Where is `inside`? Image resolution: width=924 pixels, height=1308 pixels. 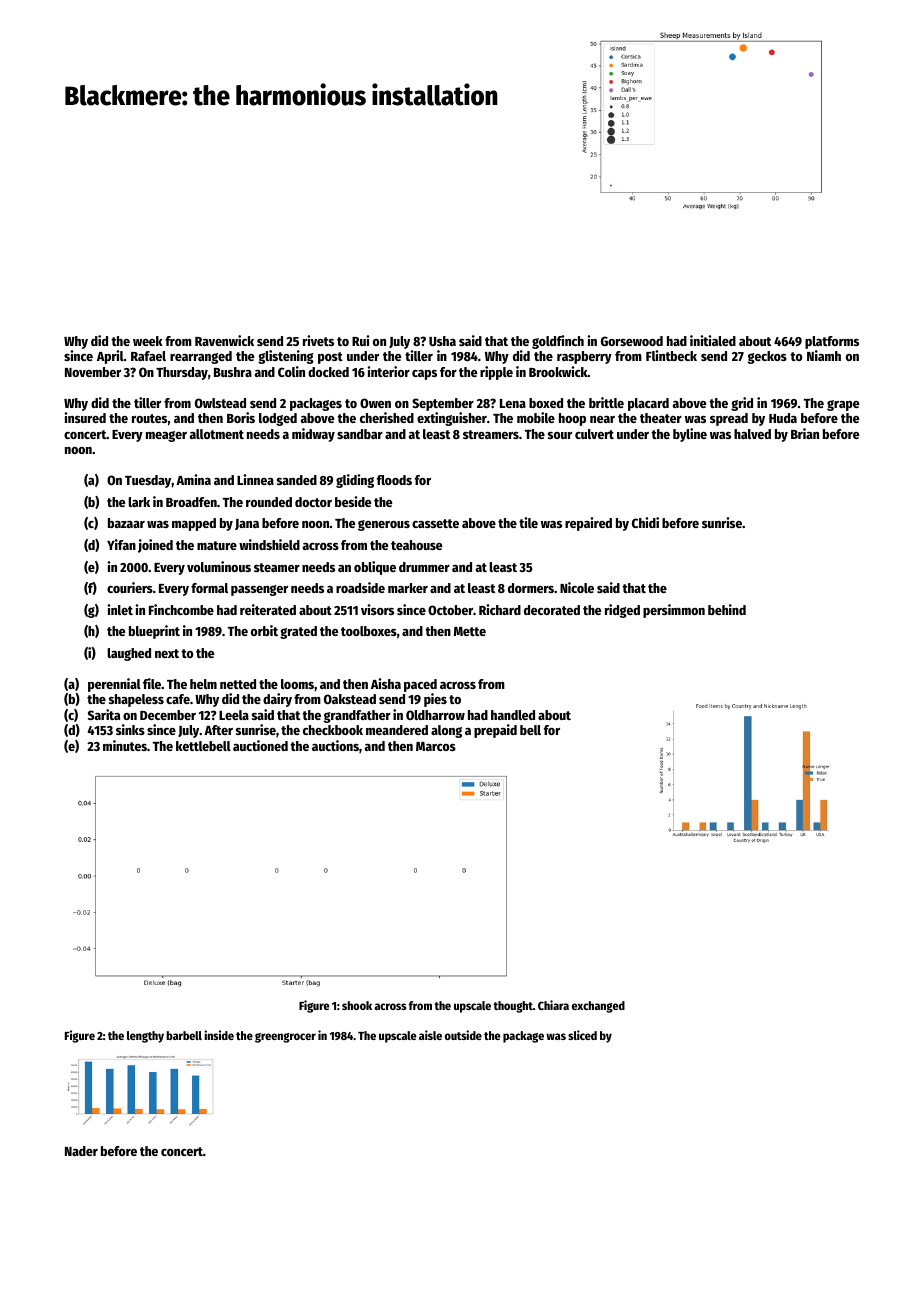 inside is located at coordinates (219, 1035).
